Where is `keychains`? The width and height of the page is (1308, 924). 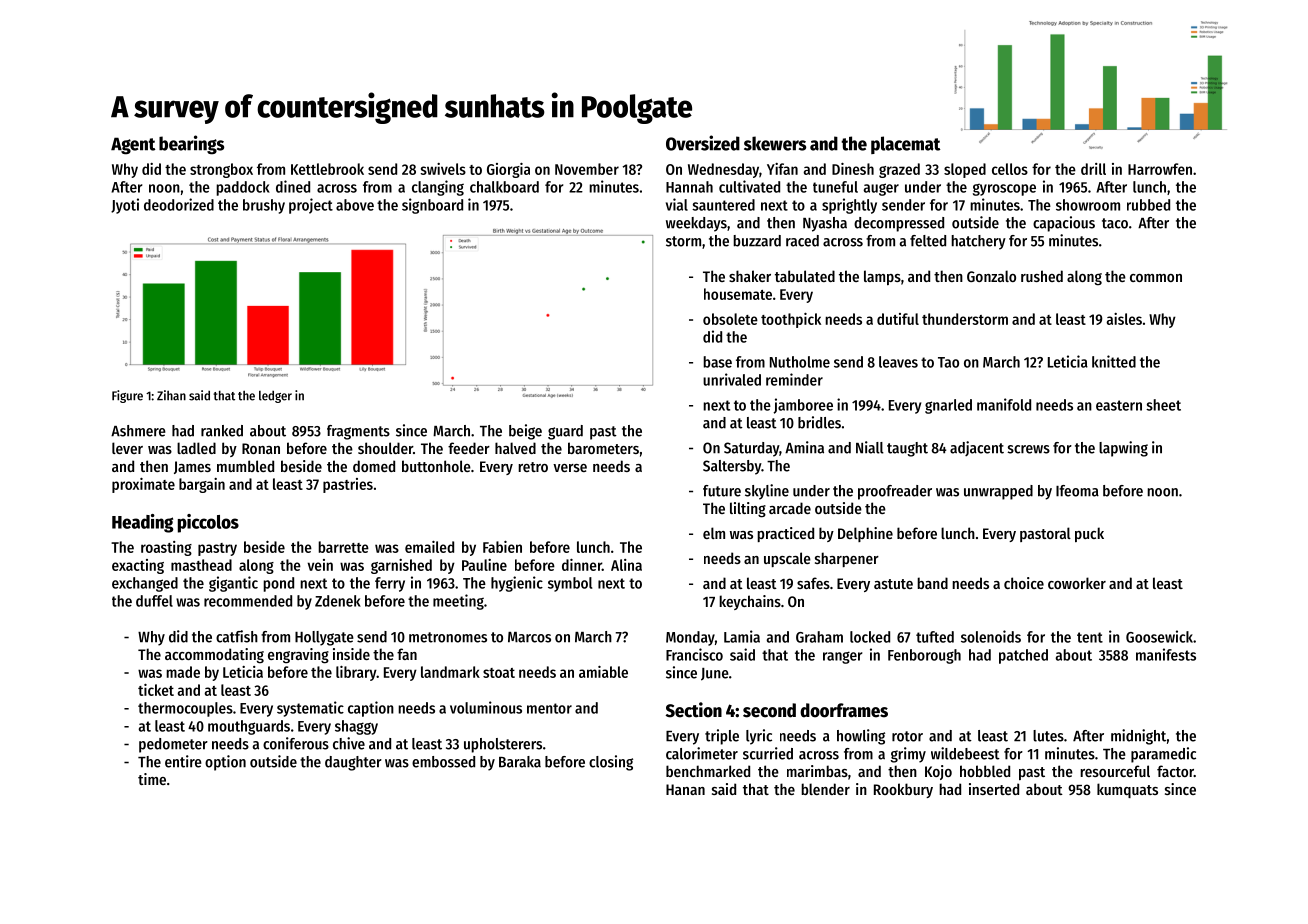 keychains is located at coordinates (750, 602).
